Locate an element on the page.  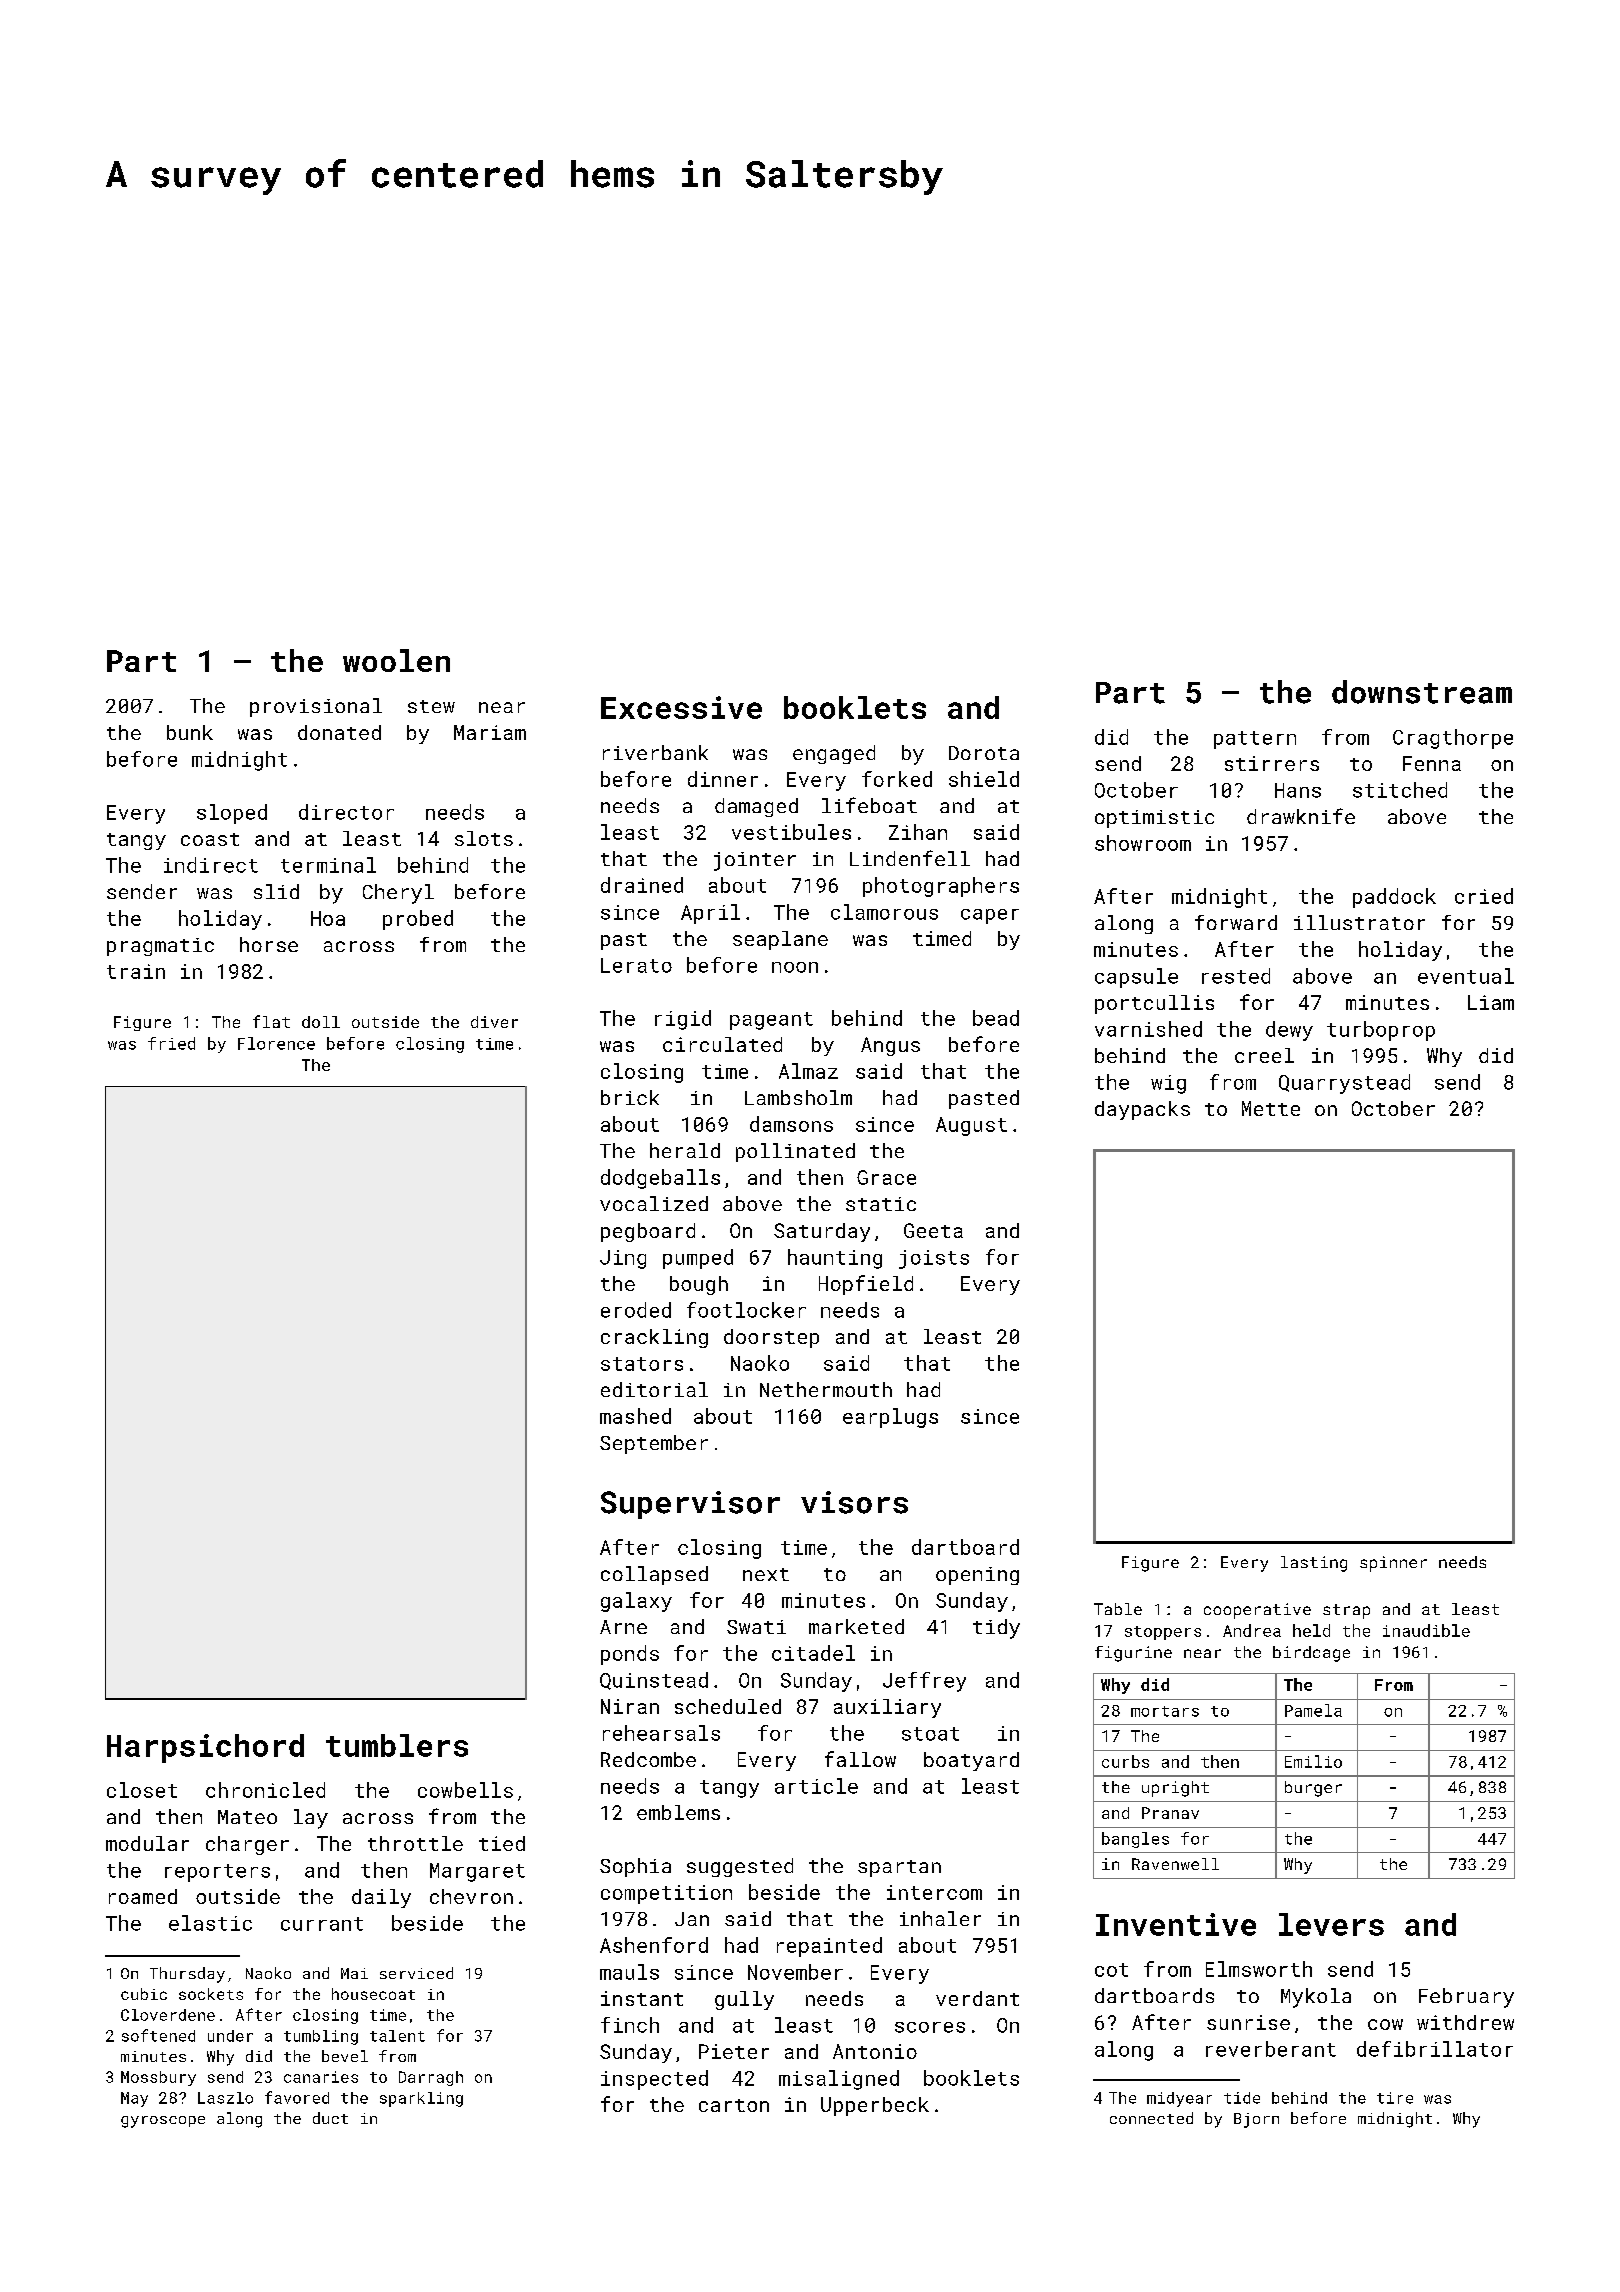
Quarrystead is located at coordinates (1344, 1084).
